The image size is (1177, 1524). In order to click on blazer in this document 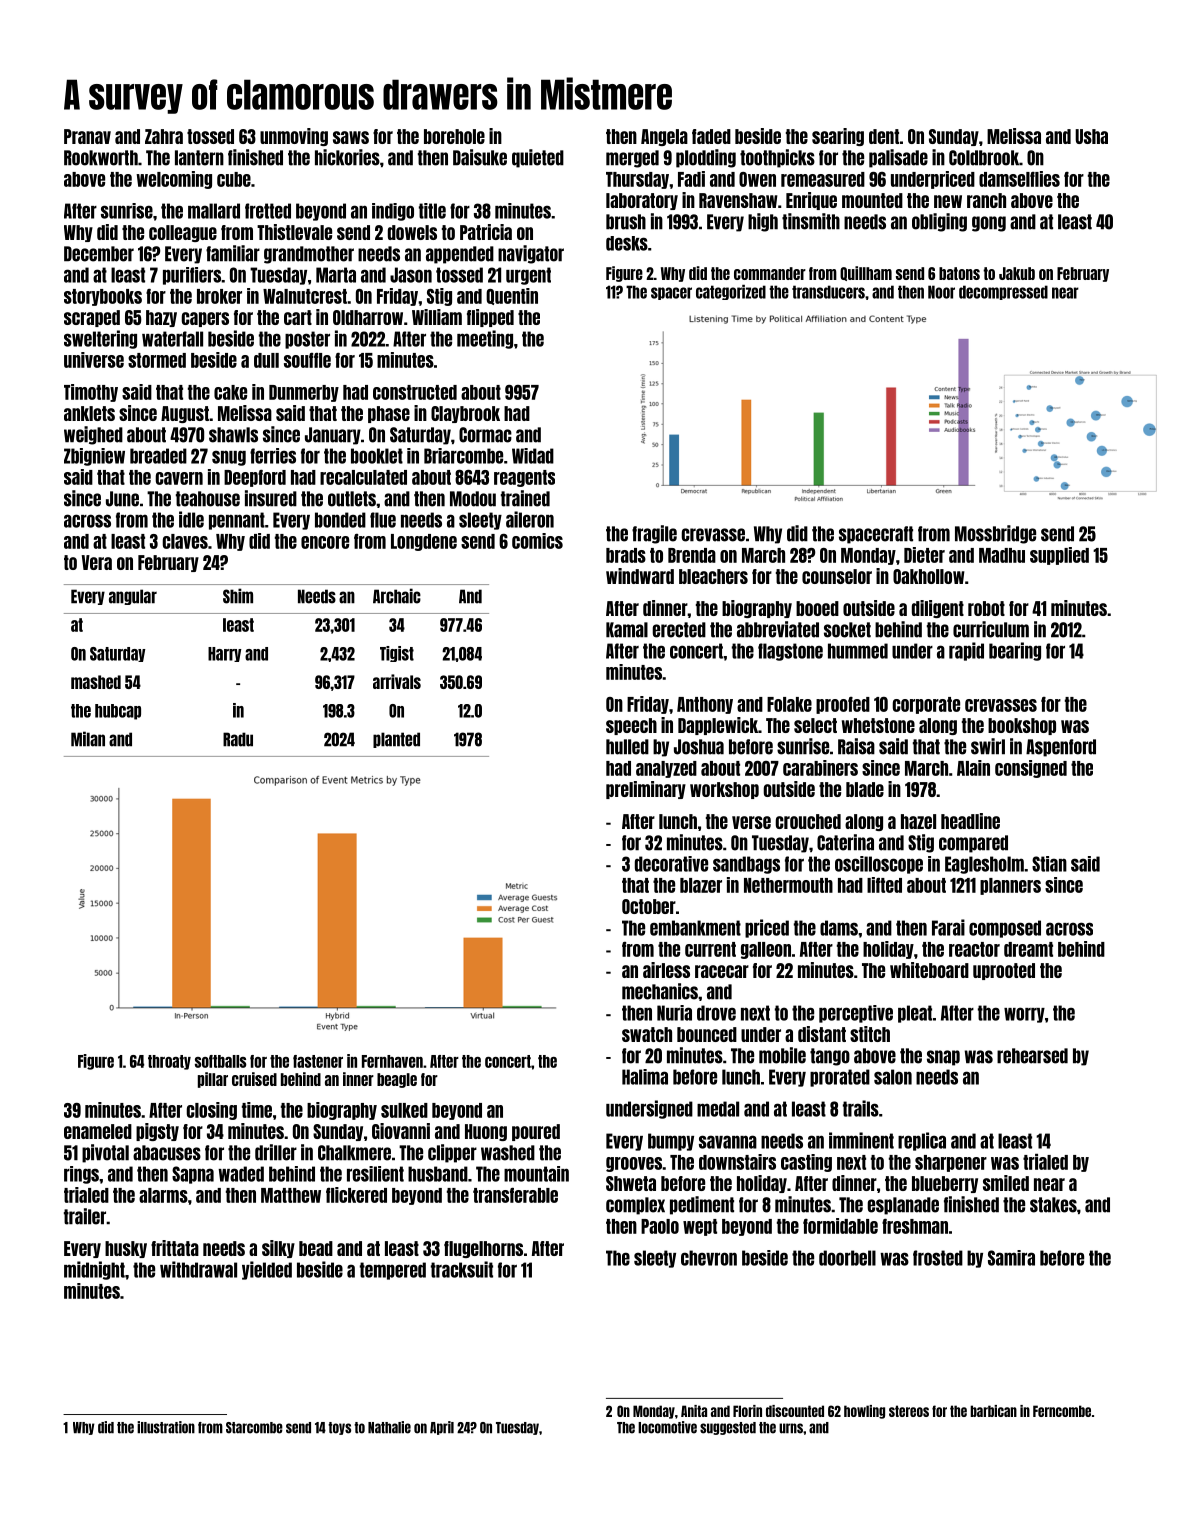, I will do `click(701, 885)`.
